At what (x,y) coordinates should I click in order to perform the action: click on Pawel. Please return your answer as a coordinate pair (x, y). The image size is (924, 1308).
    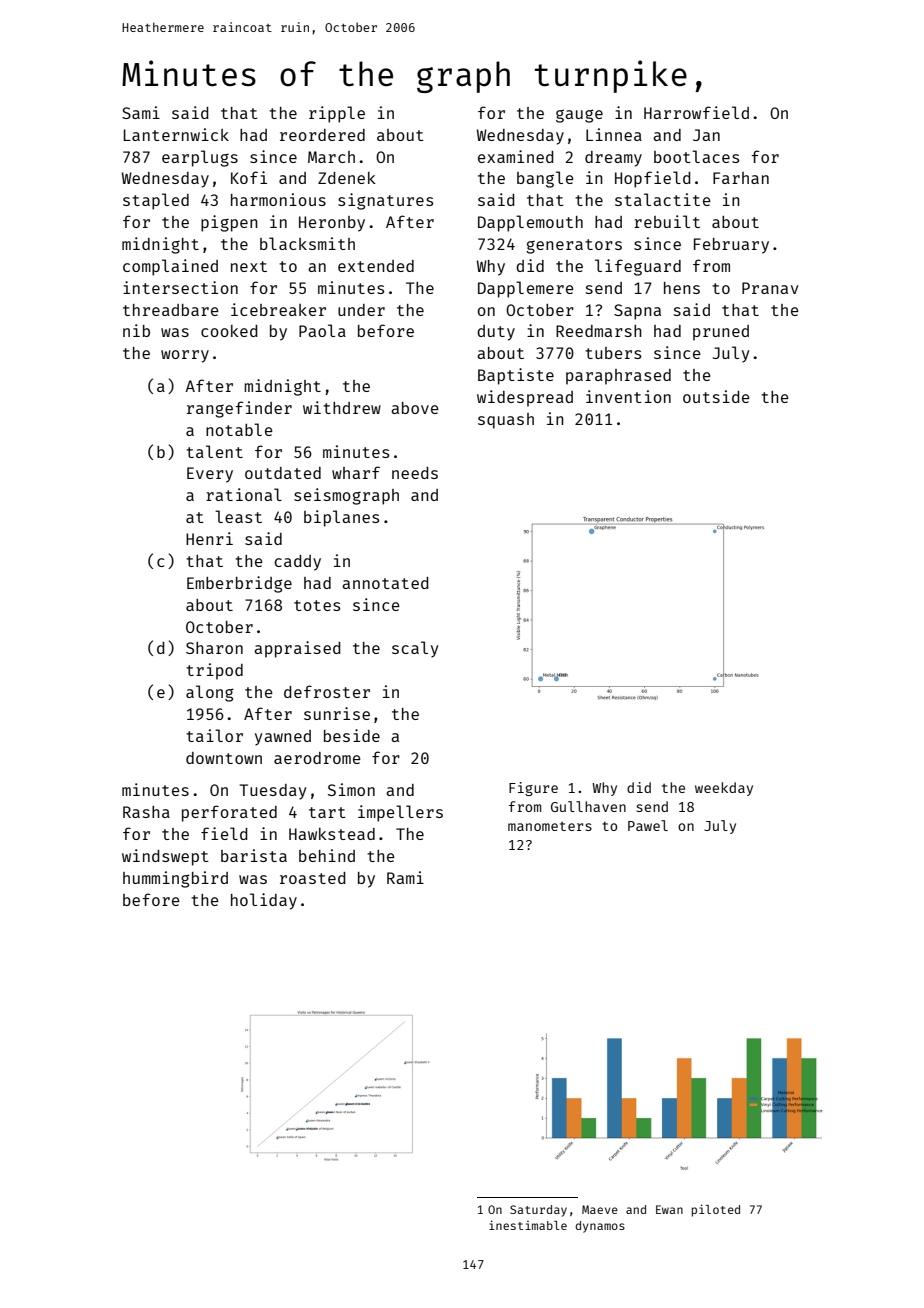
    Looking at the image, I should click on (648, 825).
